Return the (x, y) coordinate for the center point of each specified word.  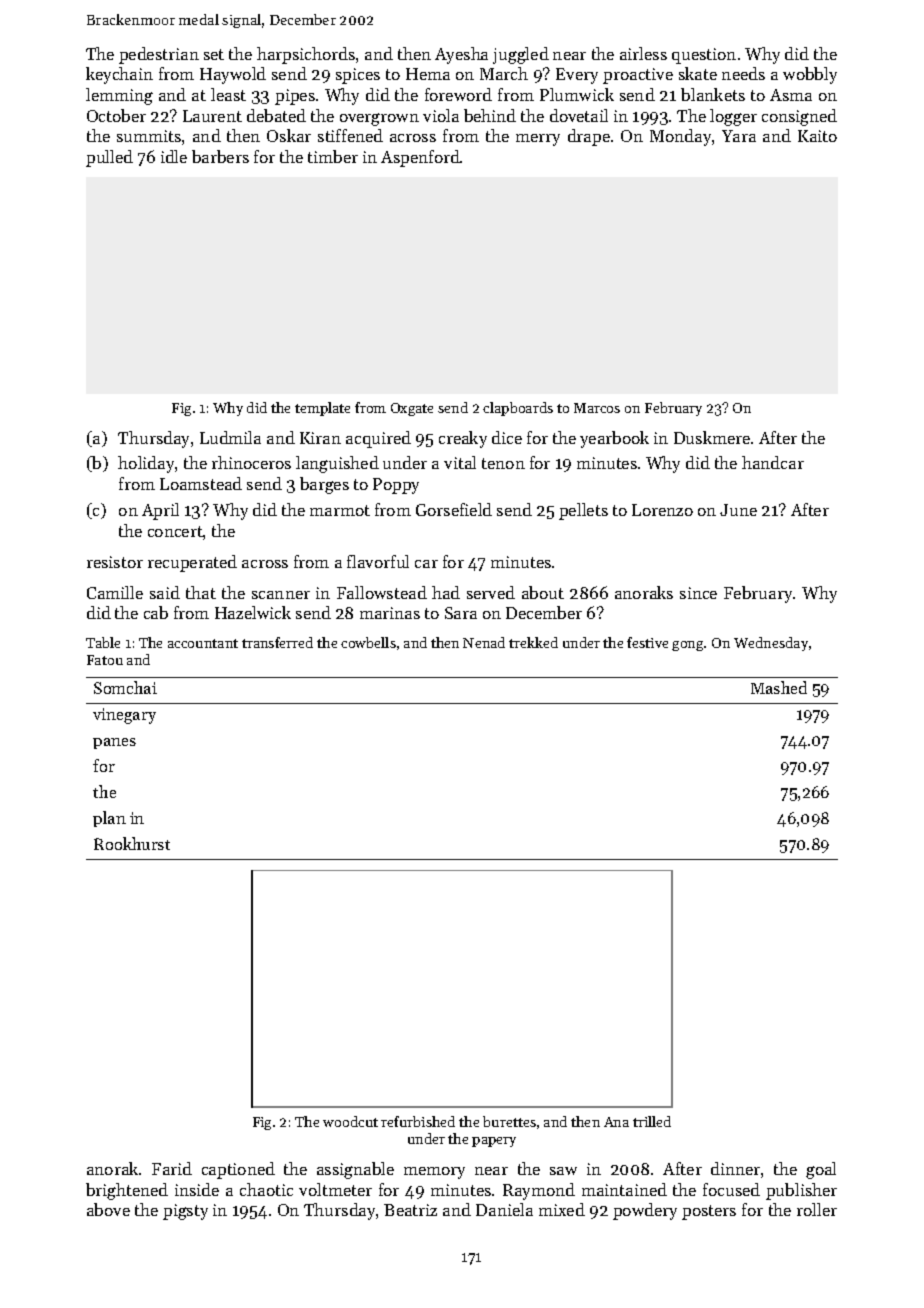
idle (174, 156)
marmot (340, 510)
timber (333, 156)
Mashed (779, 687)
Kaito (817, 136)
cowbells (368, 642)
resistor (115, 562)
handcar (773, 462)
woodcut (350, 1121)
